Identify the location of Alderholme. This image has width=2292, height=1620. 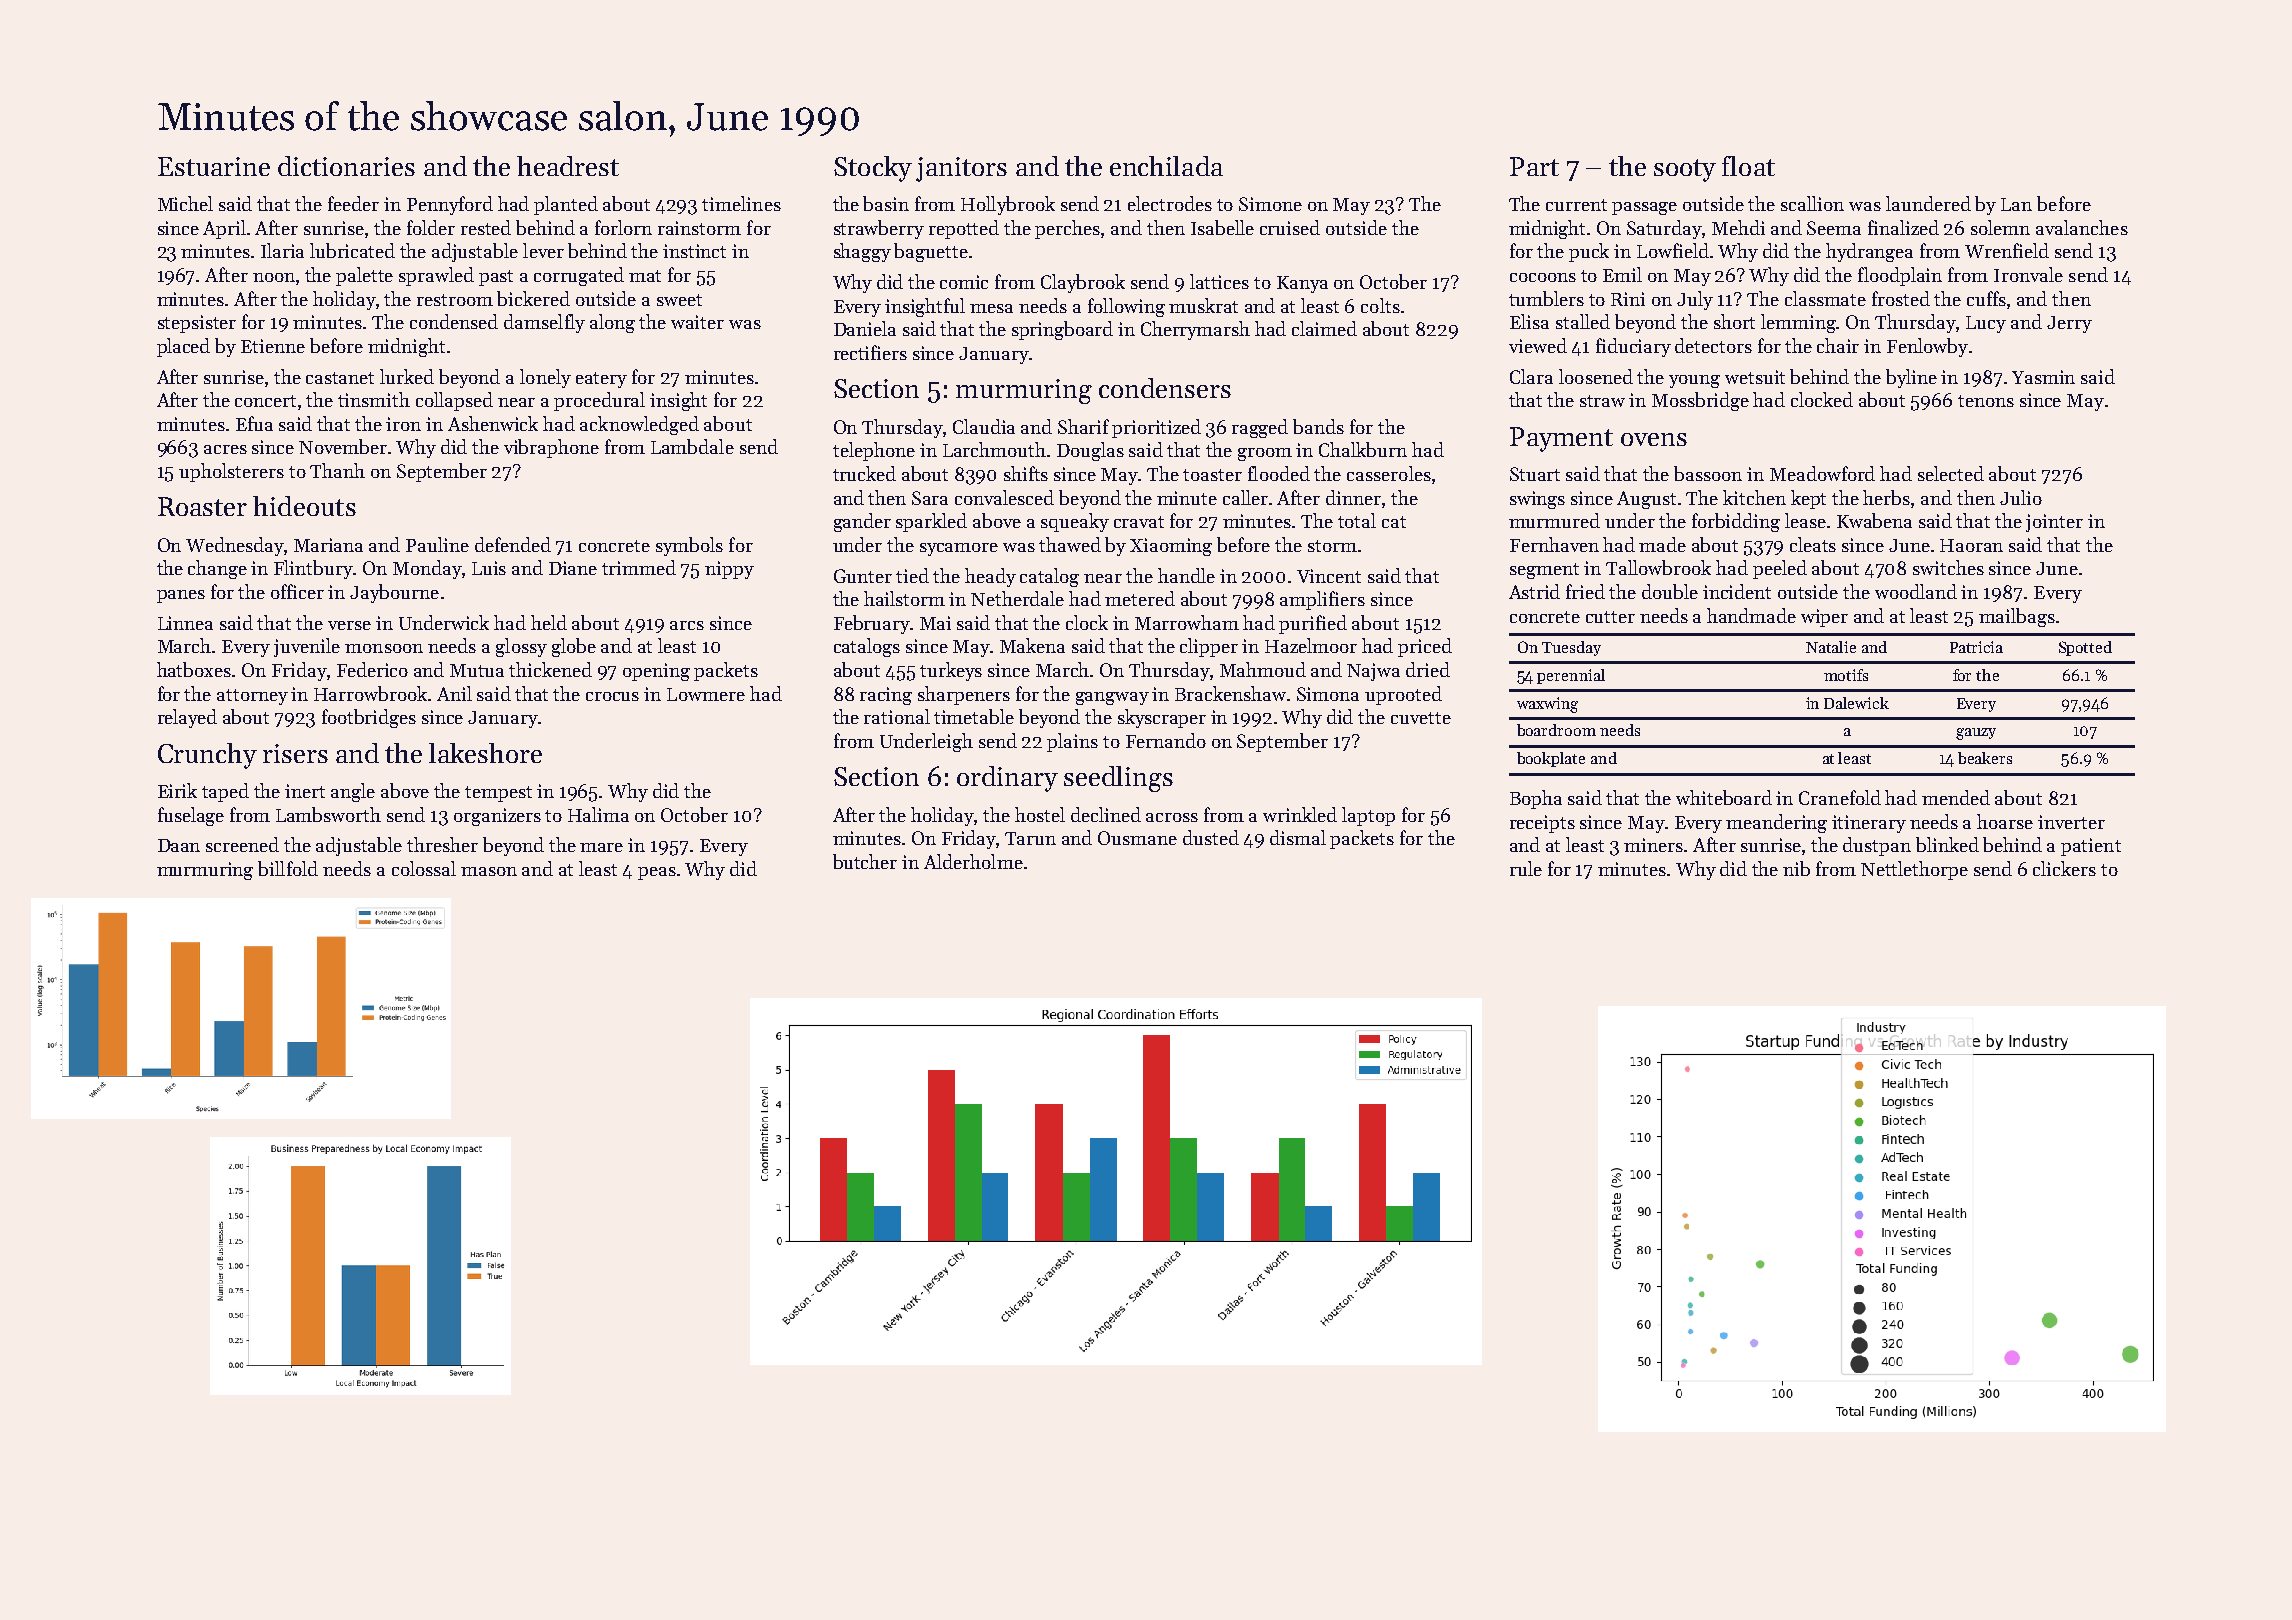
(973, 861).
